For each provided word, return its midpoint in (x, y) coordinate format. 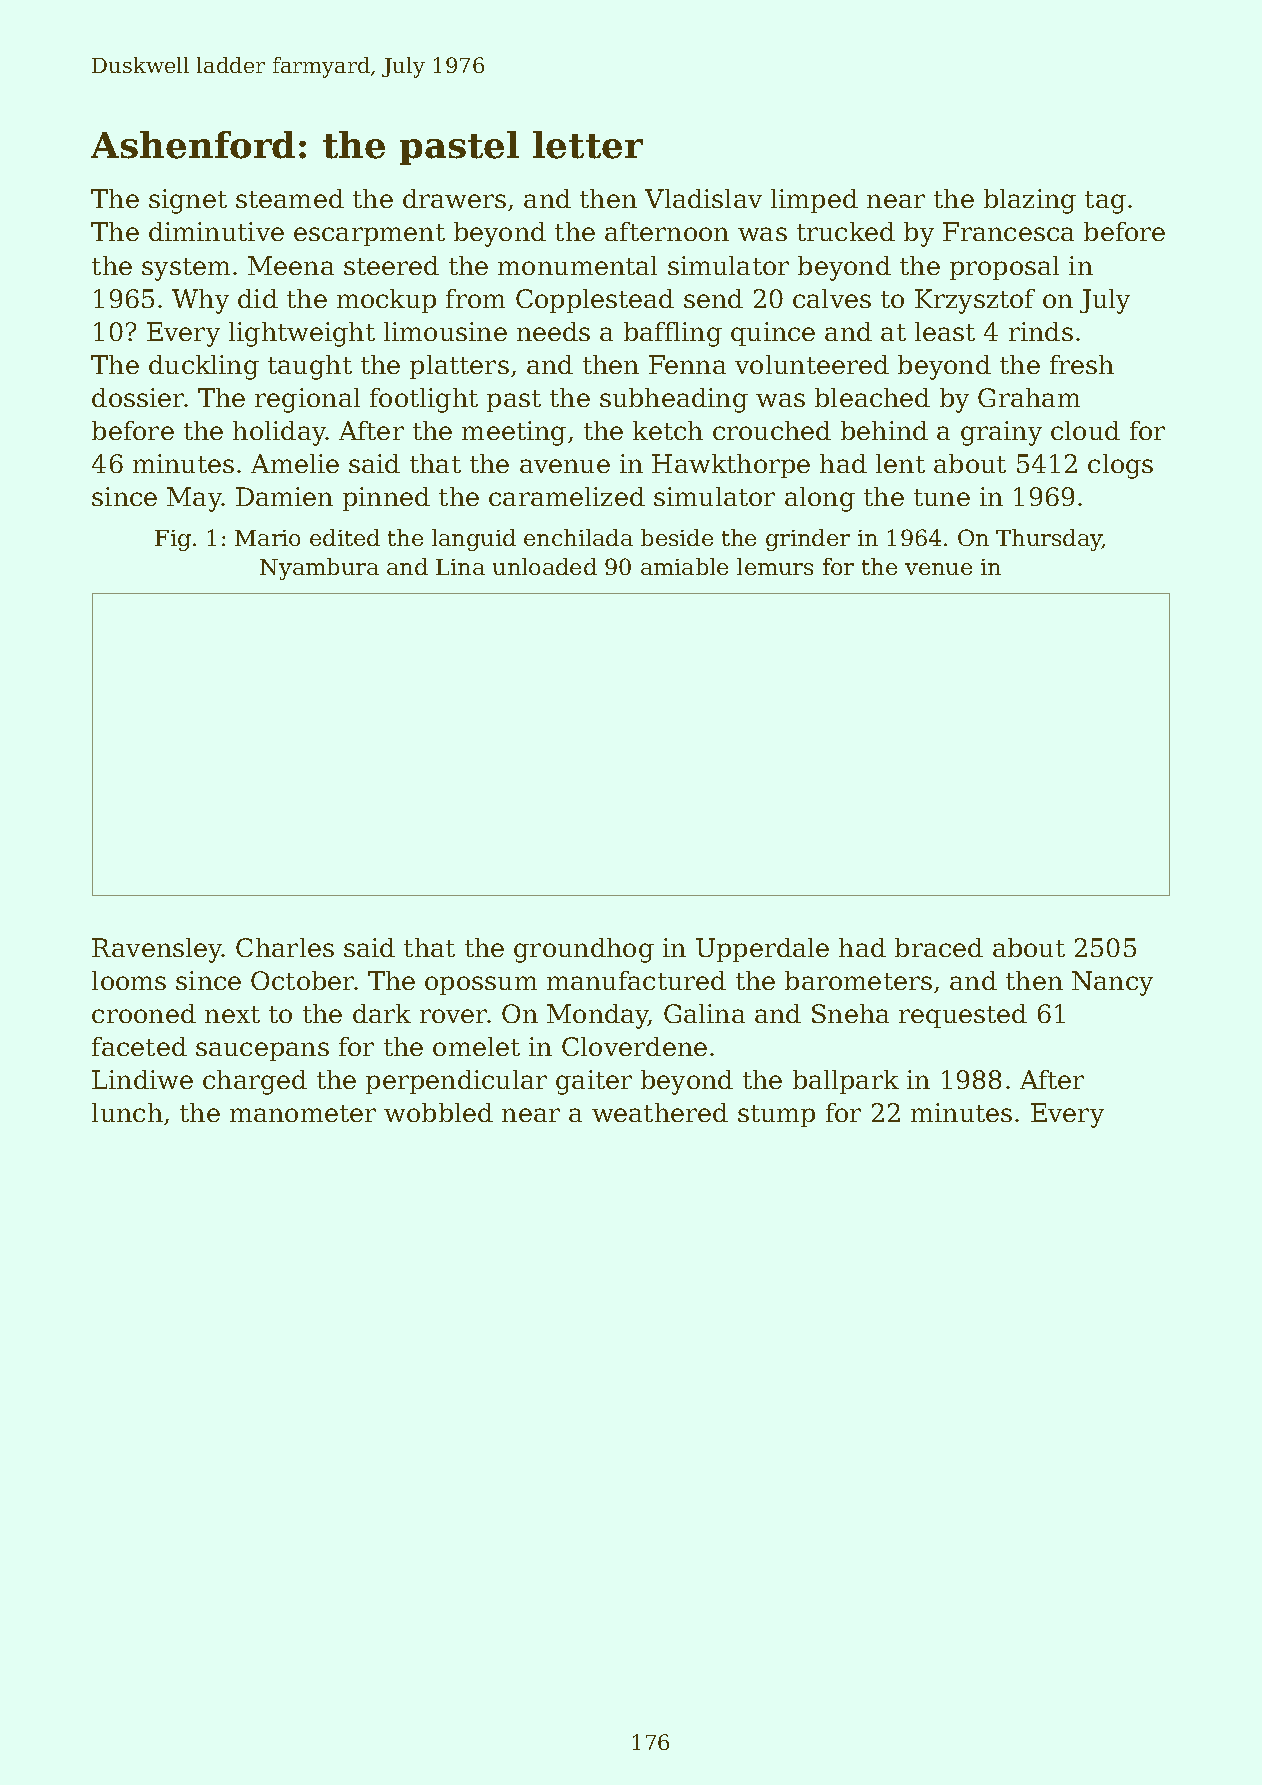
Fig (173, 540)
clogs (1120, 466)
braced (939, 947)
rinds (1041, 331)
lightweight (302, 334)
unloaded (545, 566)
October (303, 980)
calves (832, 298)
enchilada (578, 537)
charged (255, 1082)
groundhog (584, 950)
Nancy (1112, 983)
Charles (285, 947)
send (713, 298)
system (186, 269)
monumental (577, 265)
